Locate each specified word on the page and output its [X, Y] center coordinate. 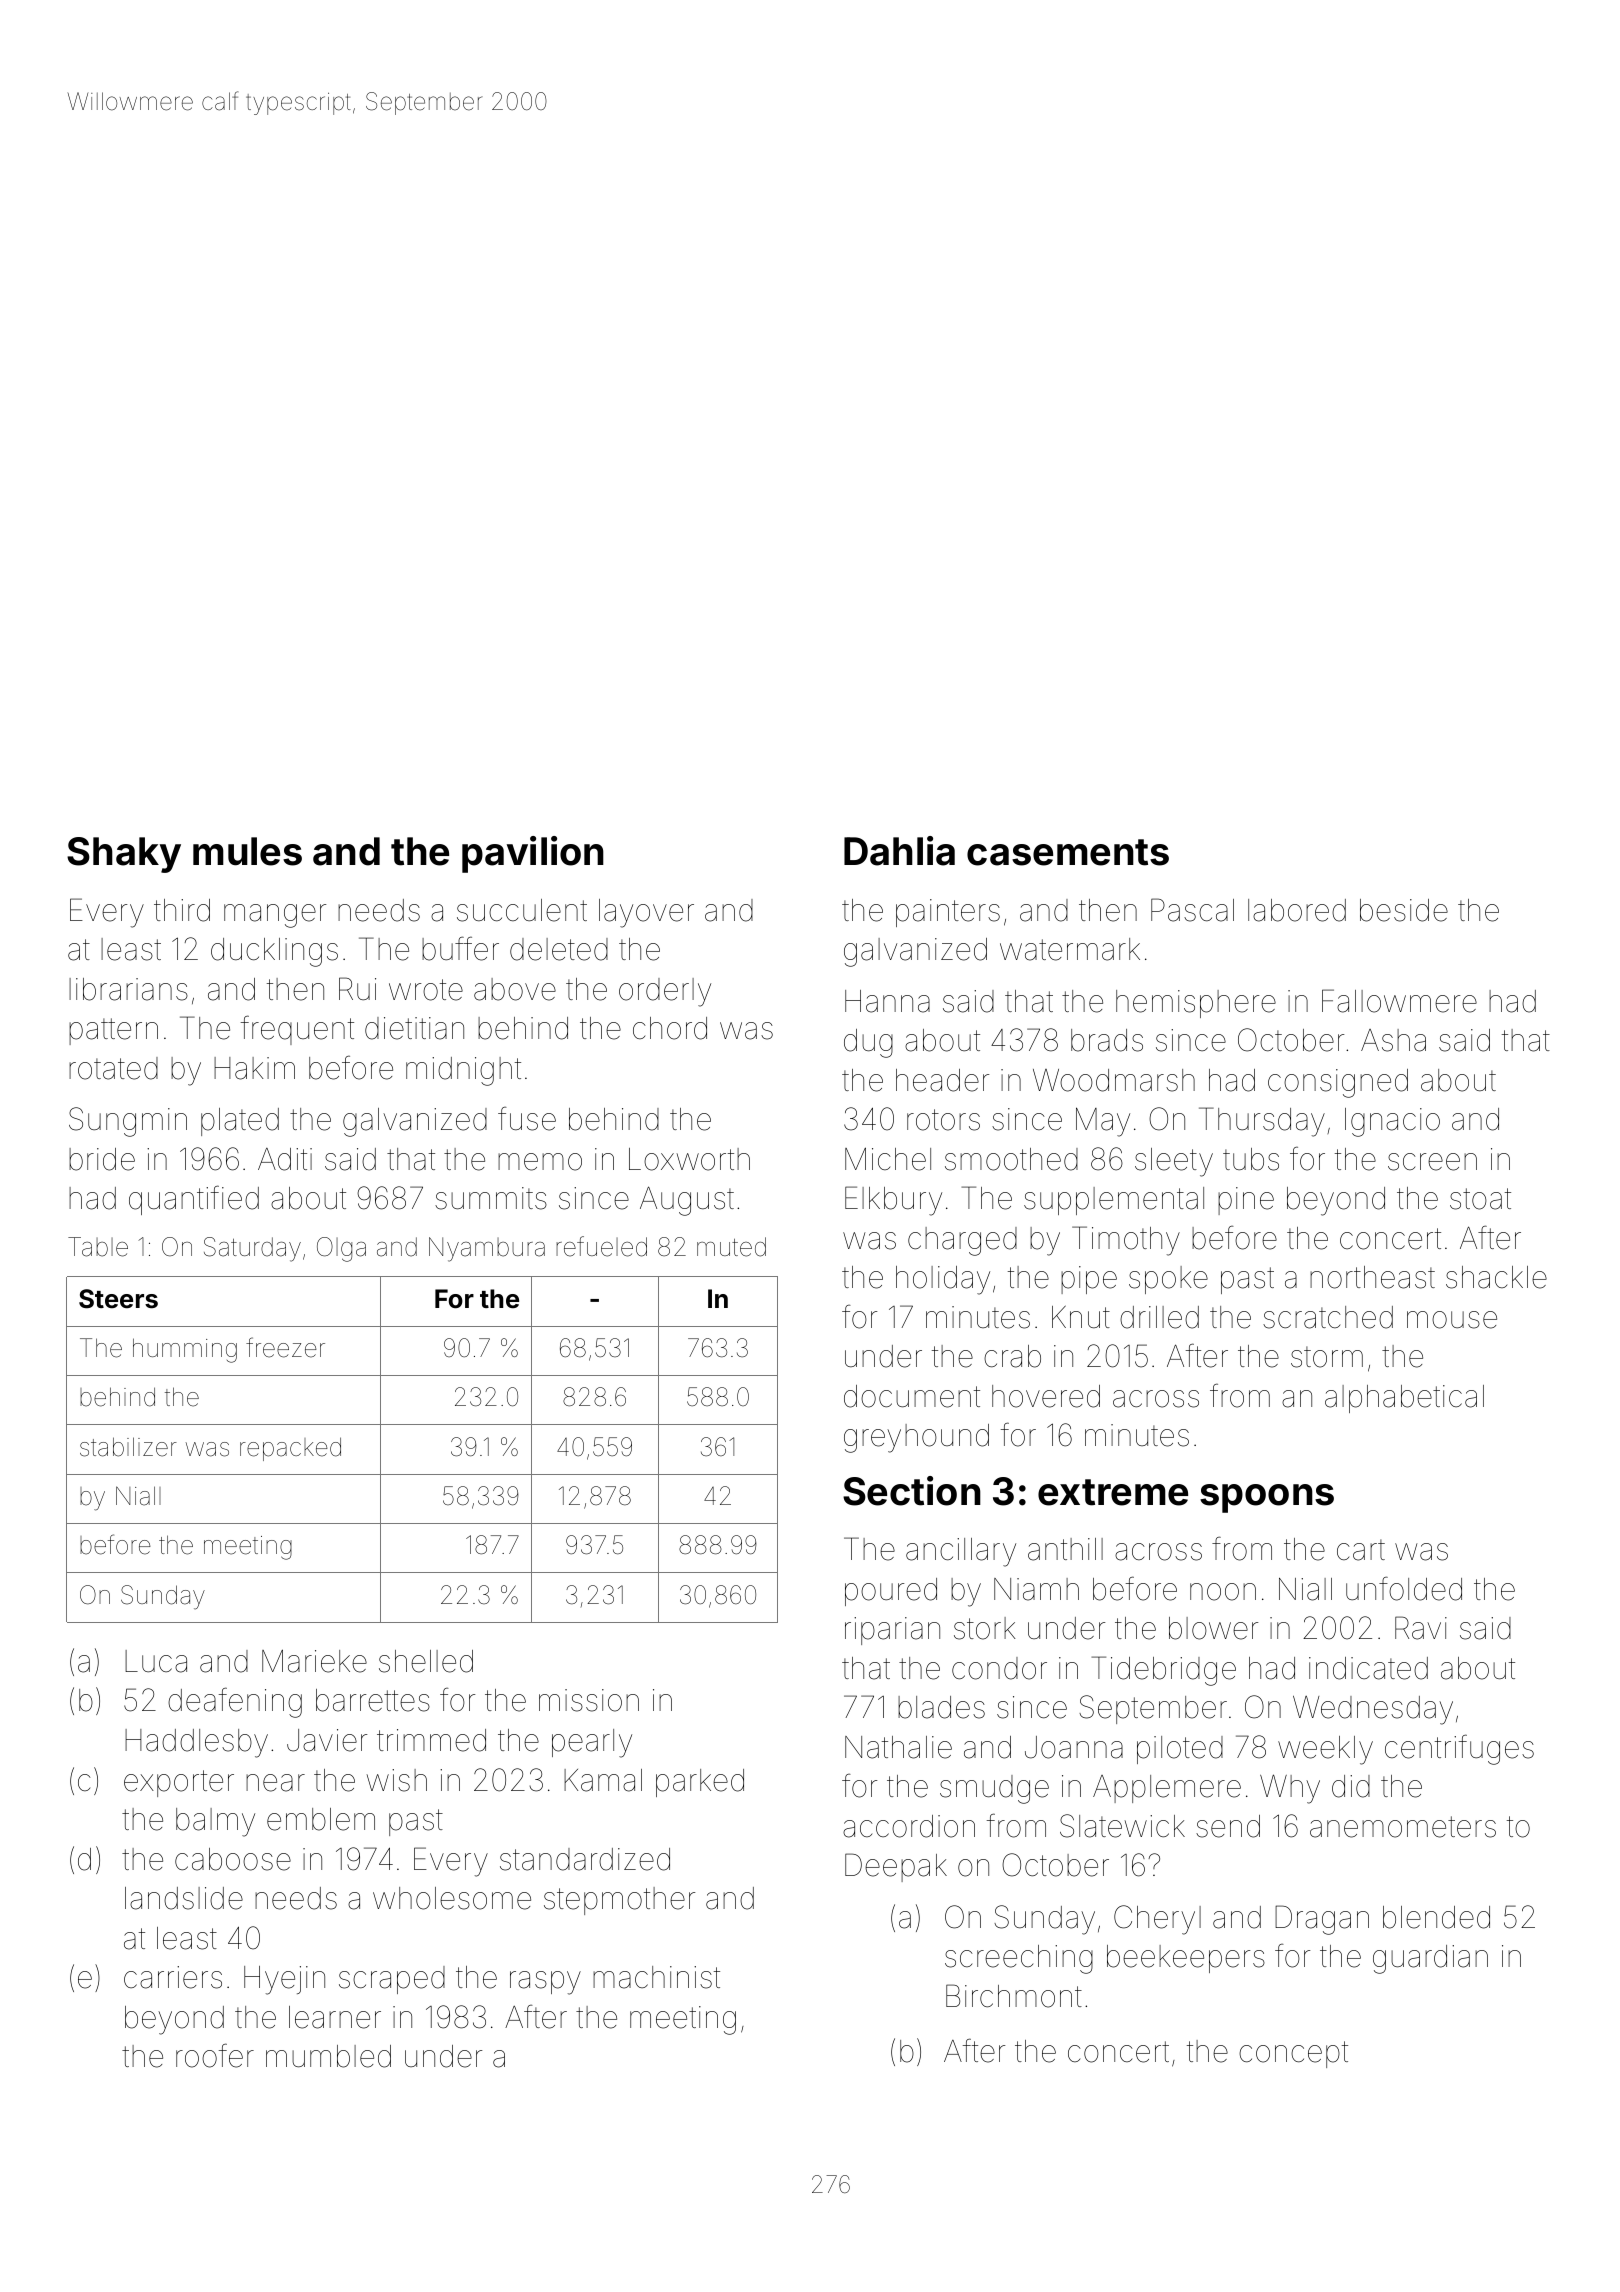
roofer [215, 2055]
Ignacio [1392, 1122]
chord [670, 1028]
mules [247, 851]
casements [1068, 852]
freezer [285, 1347]
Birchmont [1014, 1996]
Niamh [1036, 1589]
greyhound [916, 1438]
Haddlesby [196, 1743]
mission [589, 1700]
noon [1223, 1592]
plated [240, 1122]
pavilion [533, 854]
